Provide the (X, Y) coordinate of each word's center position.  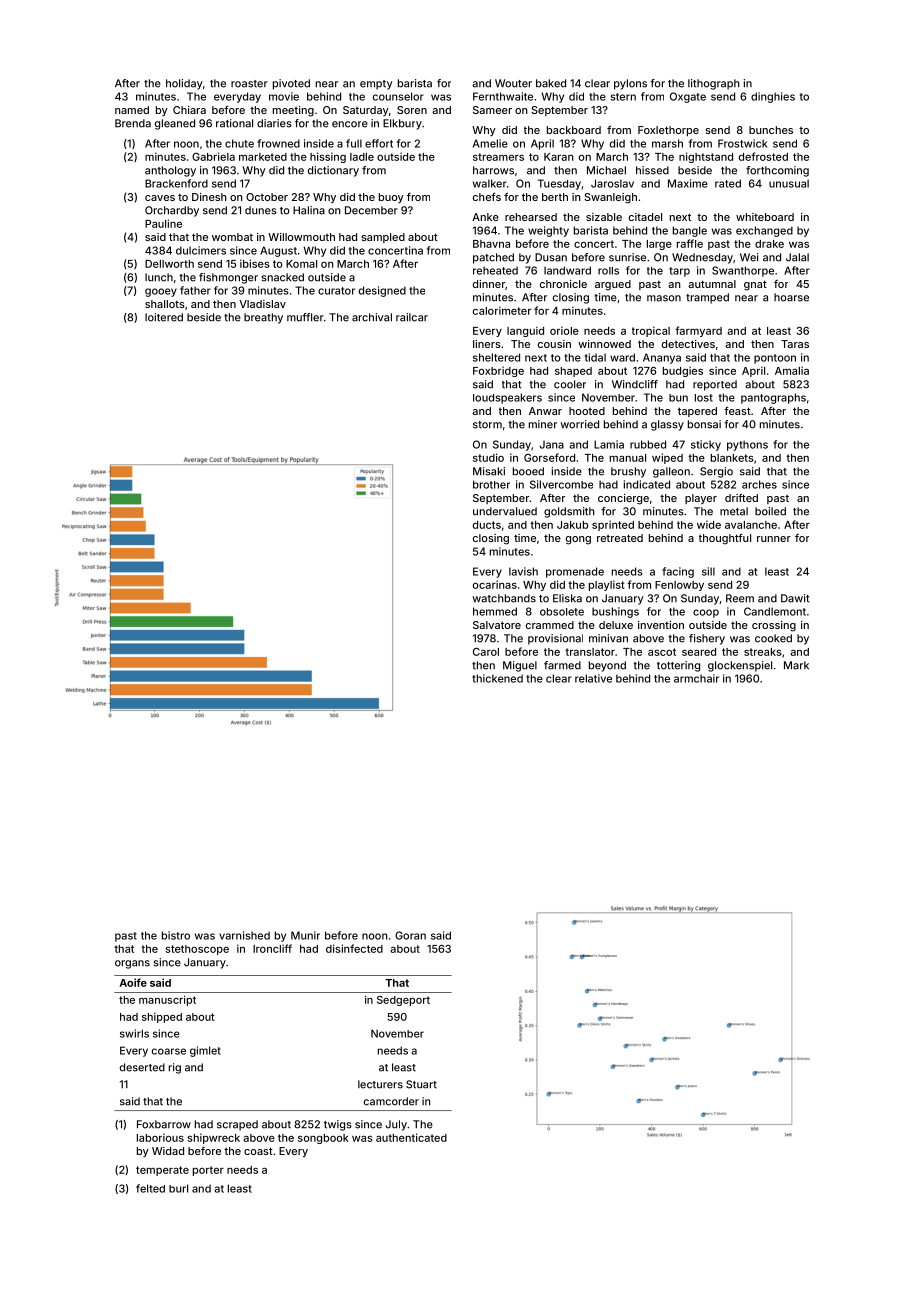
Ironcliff (272, 948)
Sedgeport (403, 1001)
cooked (773, 638)
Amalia (792, 370)
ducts (487, 525)
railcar (412, 317)
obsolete (562, 612)
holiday (184, 84)
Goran (410, 935)
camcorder (391, 1101)
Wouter (513, 83)
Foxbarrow (164, 1124)
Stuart (421, 1084)
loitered (164, 317)
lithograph (714, 84)
